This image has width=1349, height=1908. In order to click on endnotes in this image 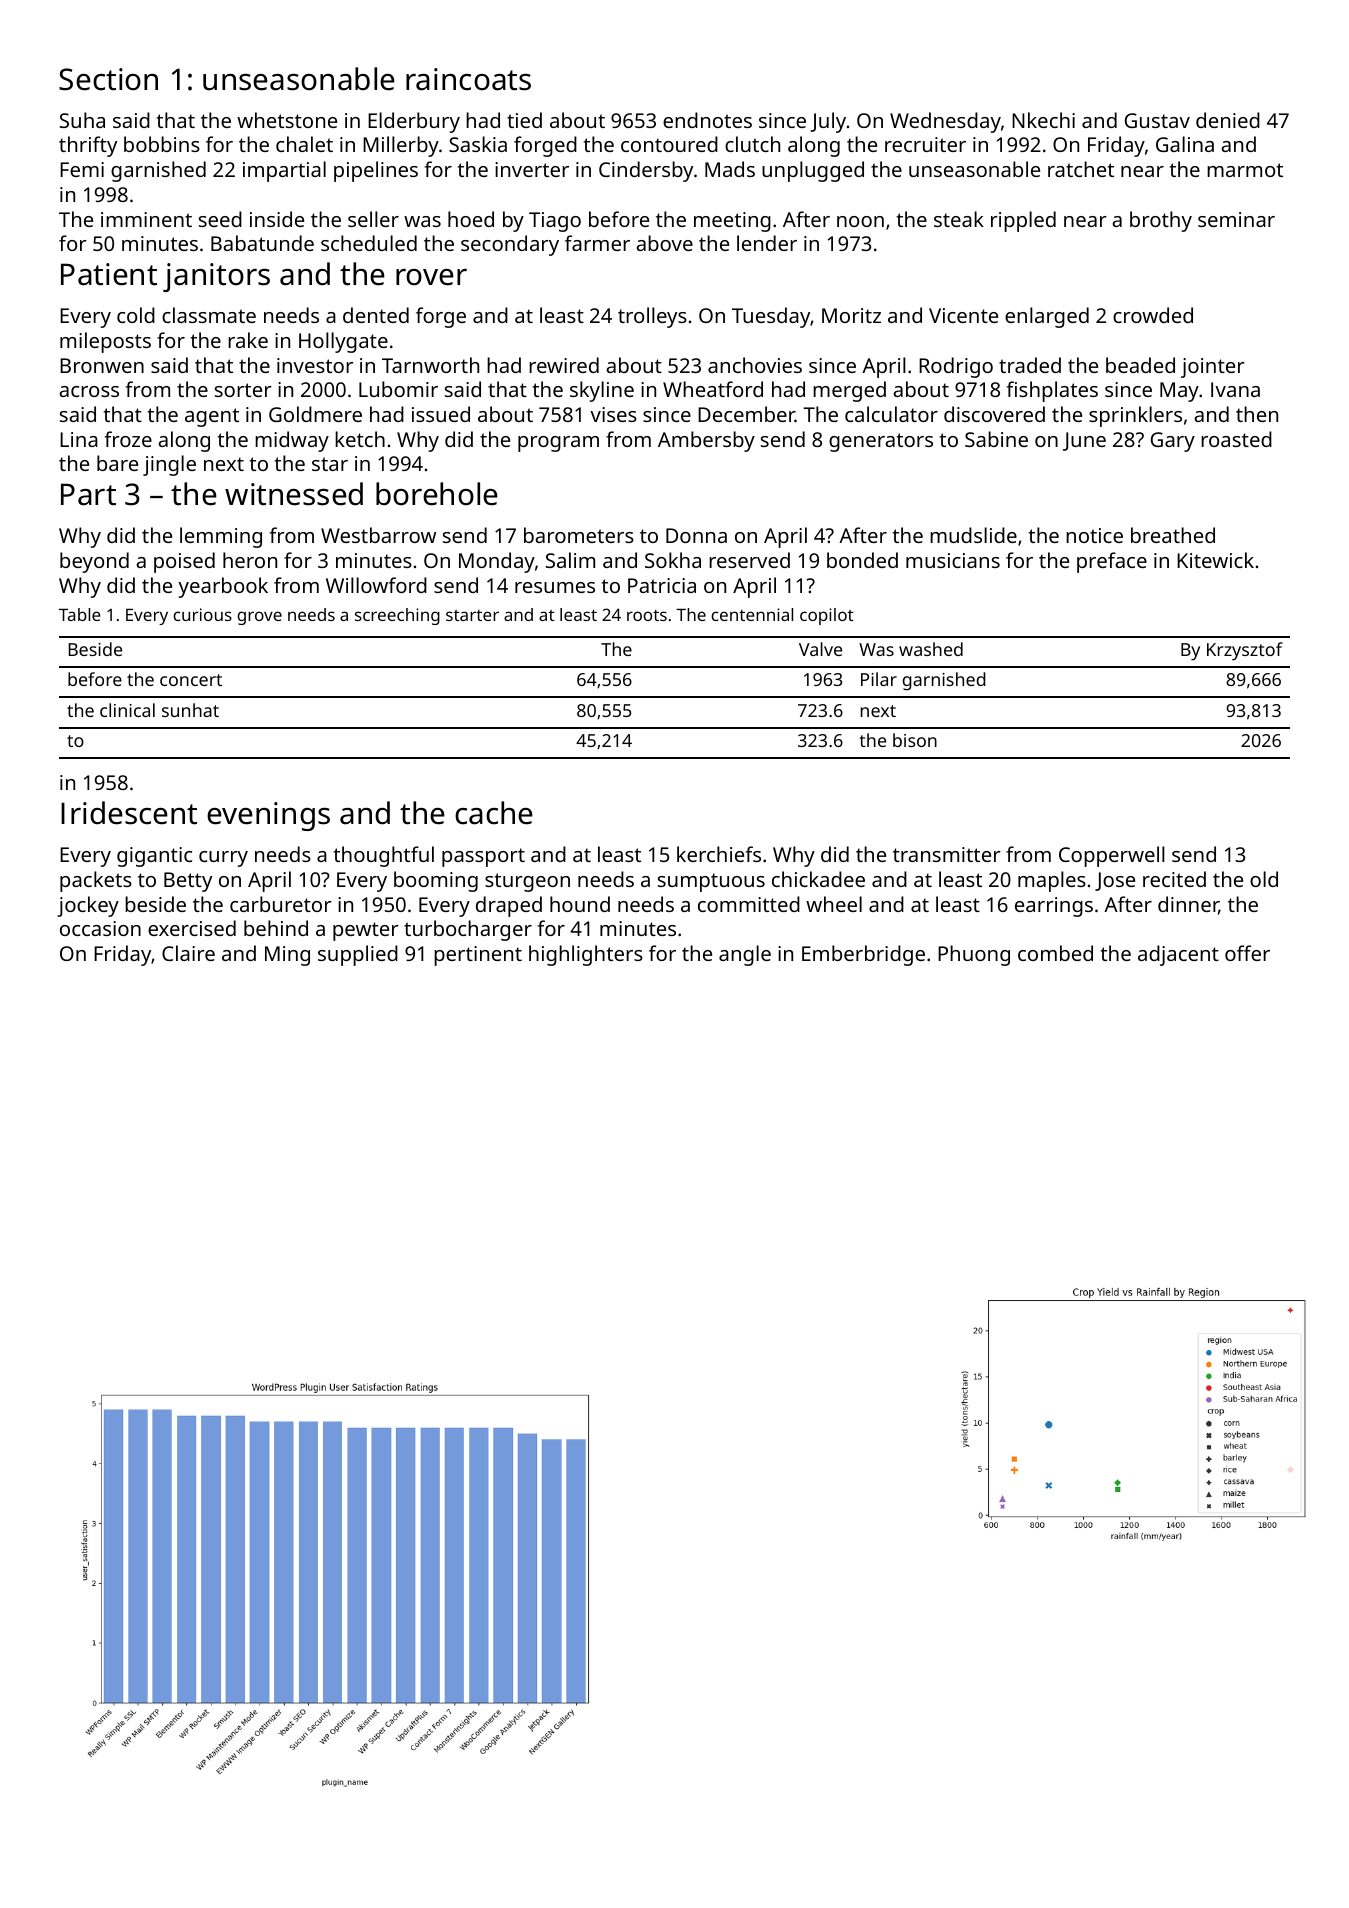, I will do `click(707, 120)`.
